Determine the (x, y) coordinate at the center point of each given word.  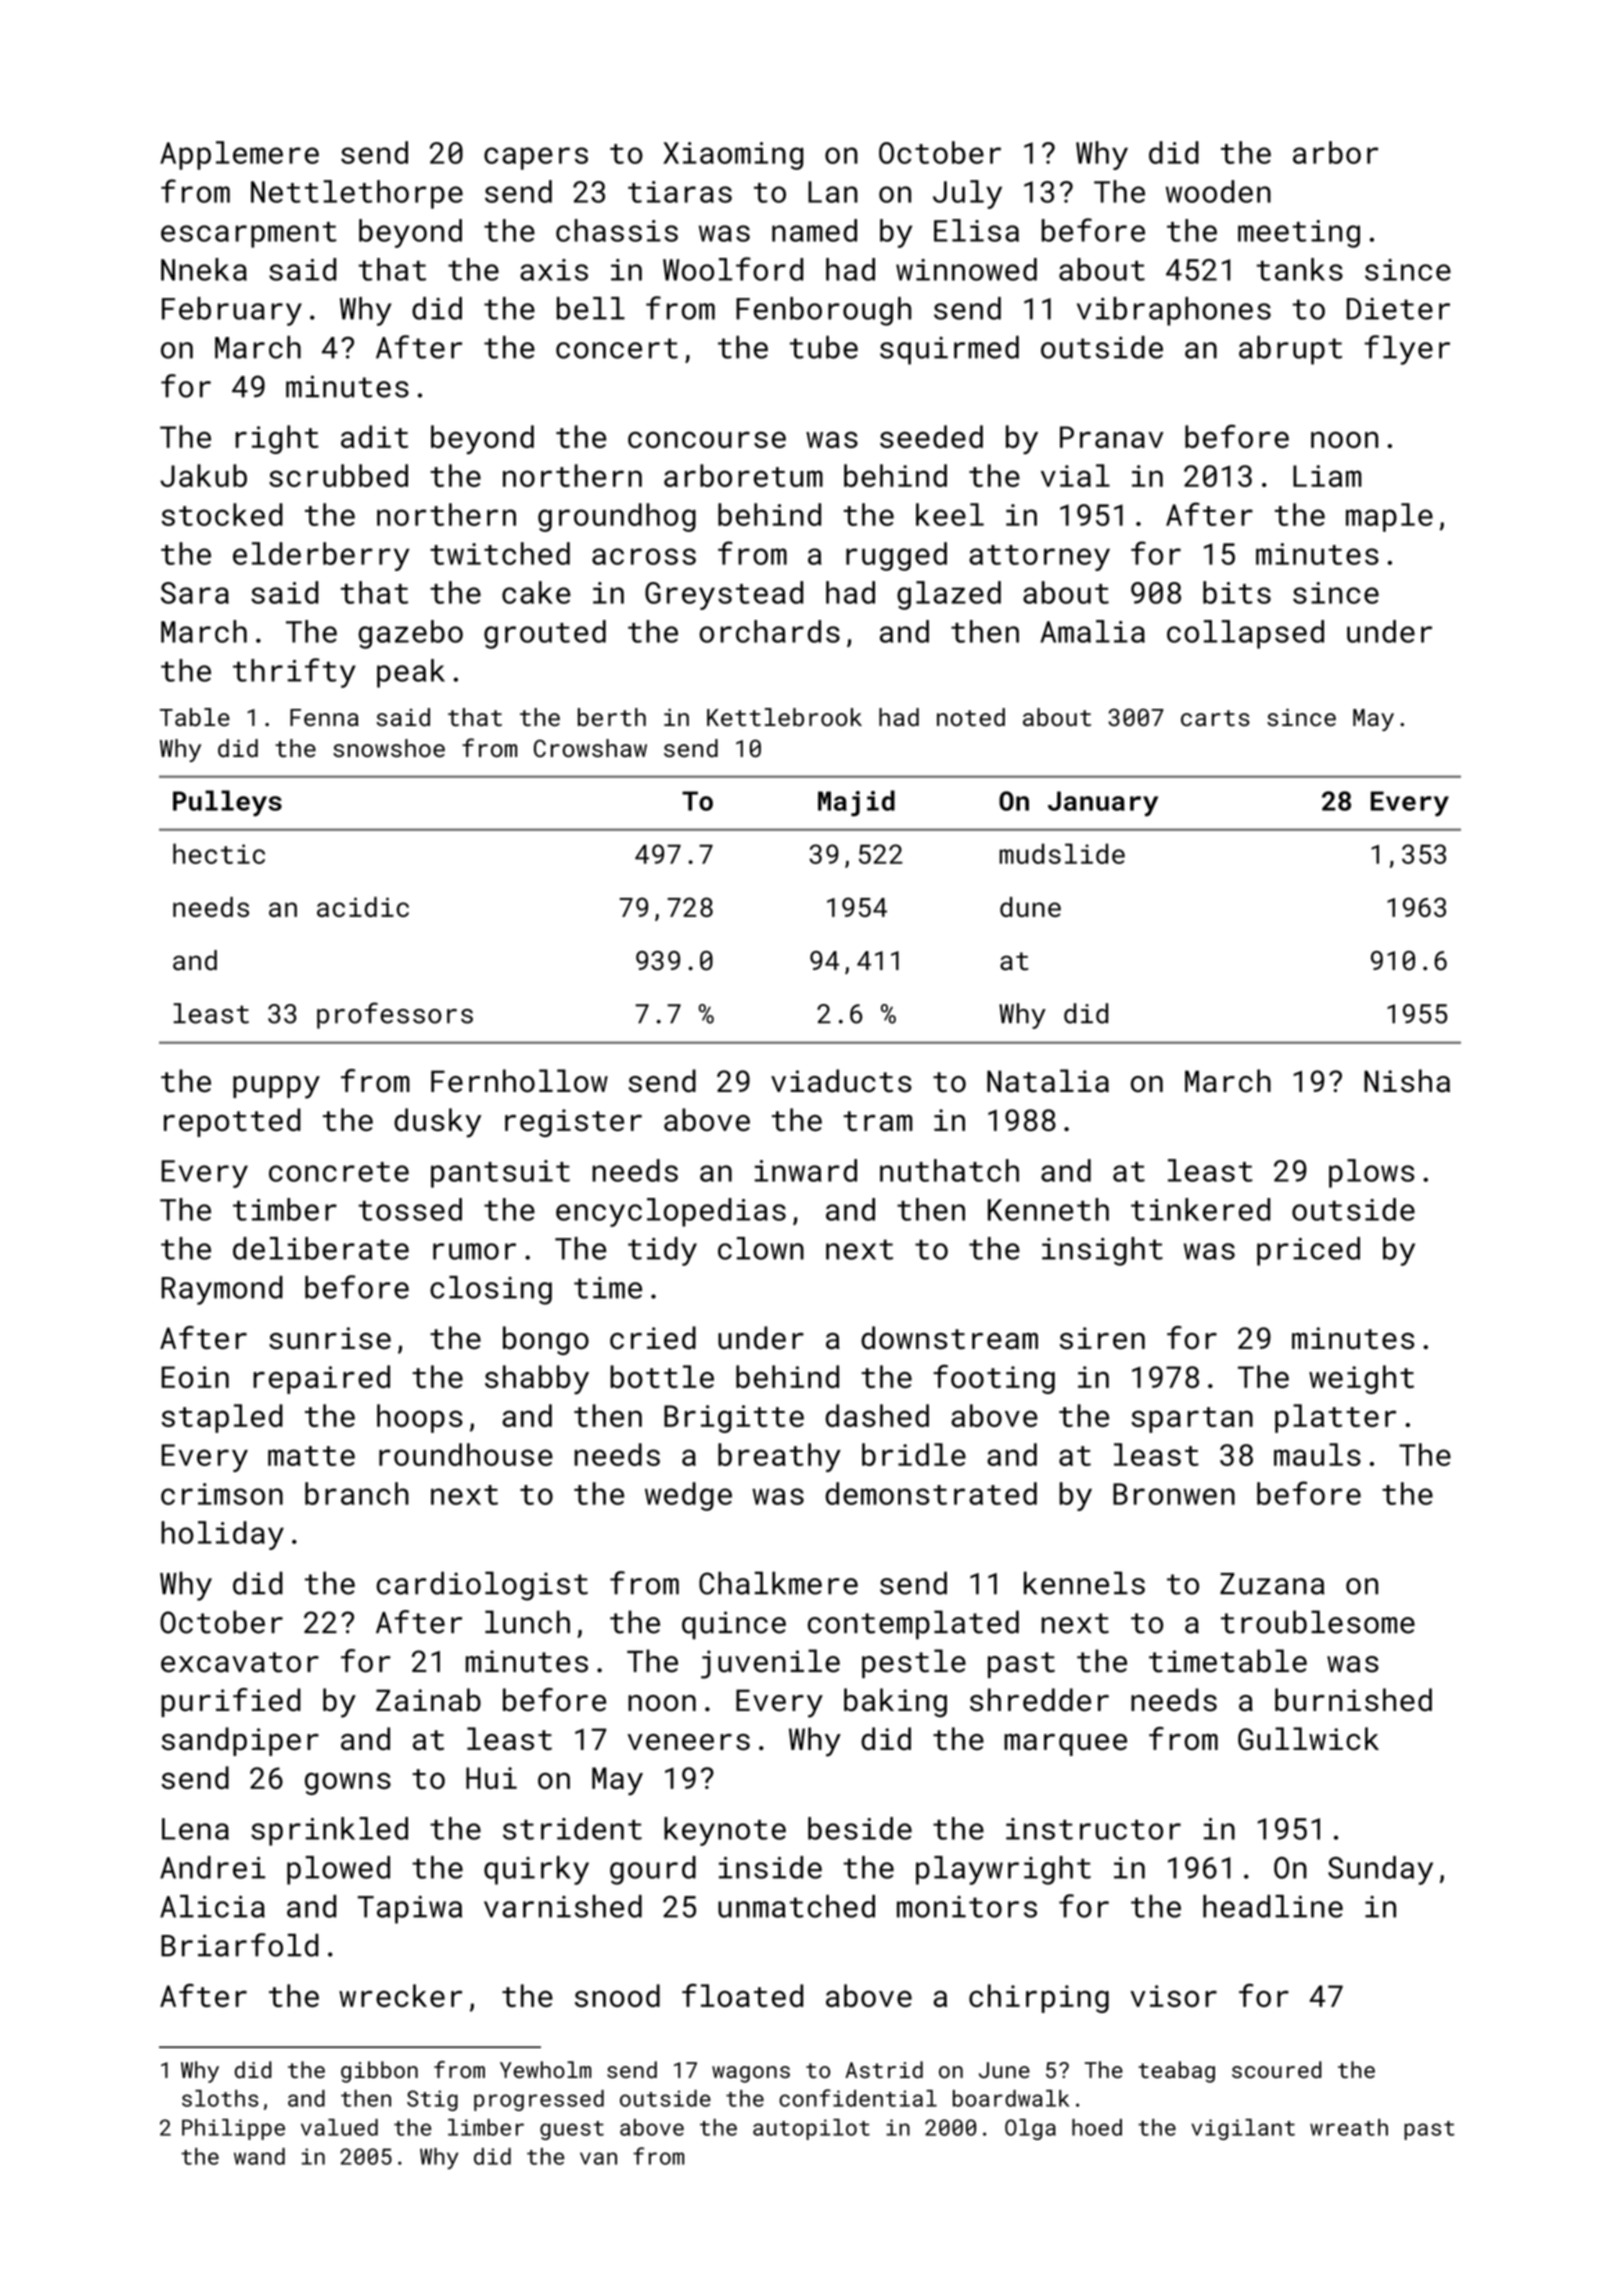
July (967, 194)
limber (486, 2127)
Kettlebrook (784, 717)
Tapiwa (410, 1910)
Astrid (884, 2069)
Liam (1327, 476)
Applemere (239, 155)
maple (1389, 517)
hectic (219, 853)
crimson (222, 1494)
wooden (1218, 191)
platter (1335, 1418)
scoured (1277, 2069)
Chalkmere (778, 1583)
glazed (949, 595)
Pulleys (227, 803)
